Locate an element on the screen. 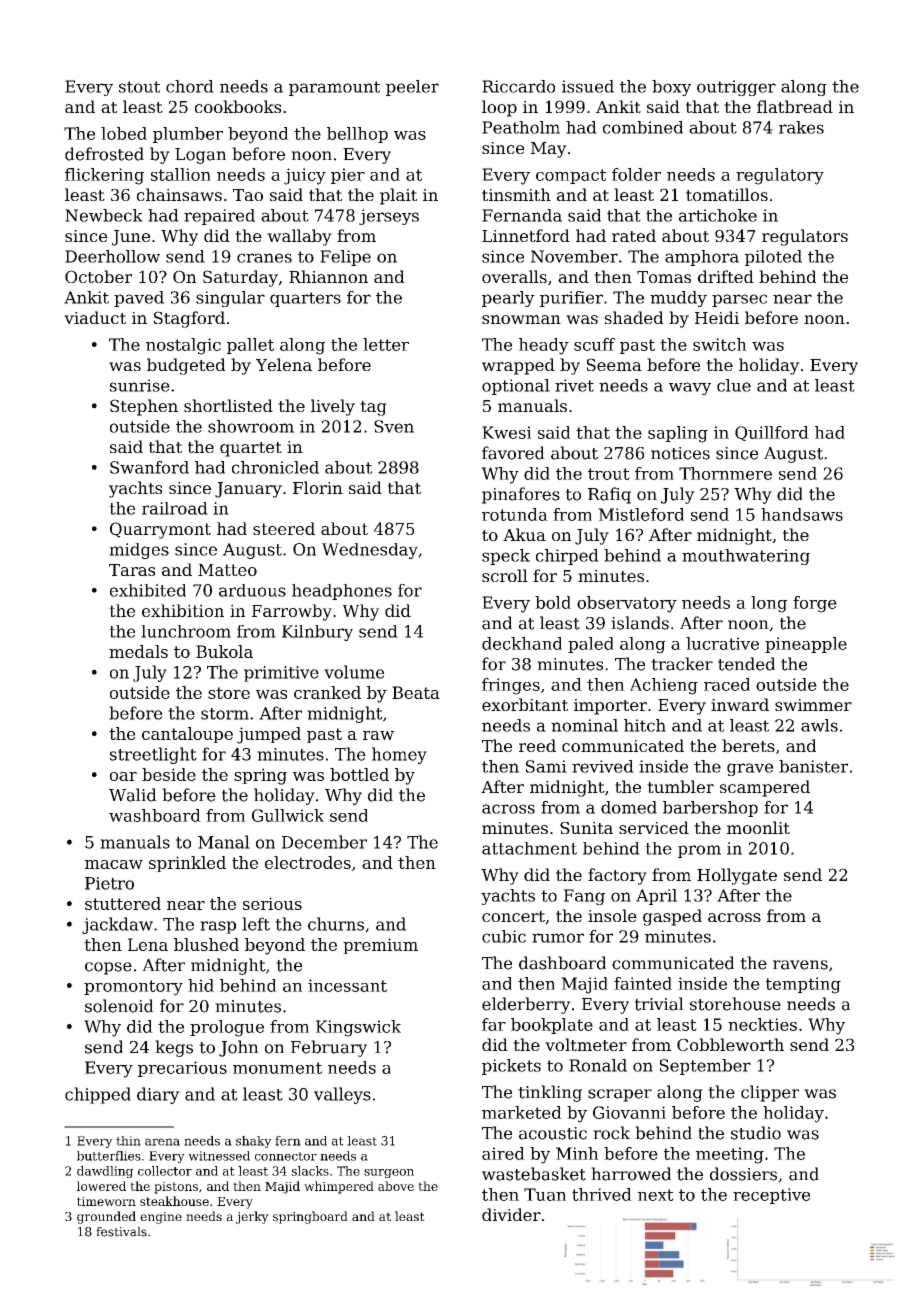 Image resolution: width=924 pixels, height=1311 pixels. rakes is located at coordinates (801, 127).
